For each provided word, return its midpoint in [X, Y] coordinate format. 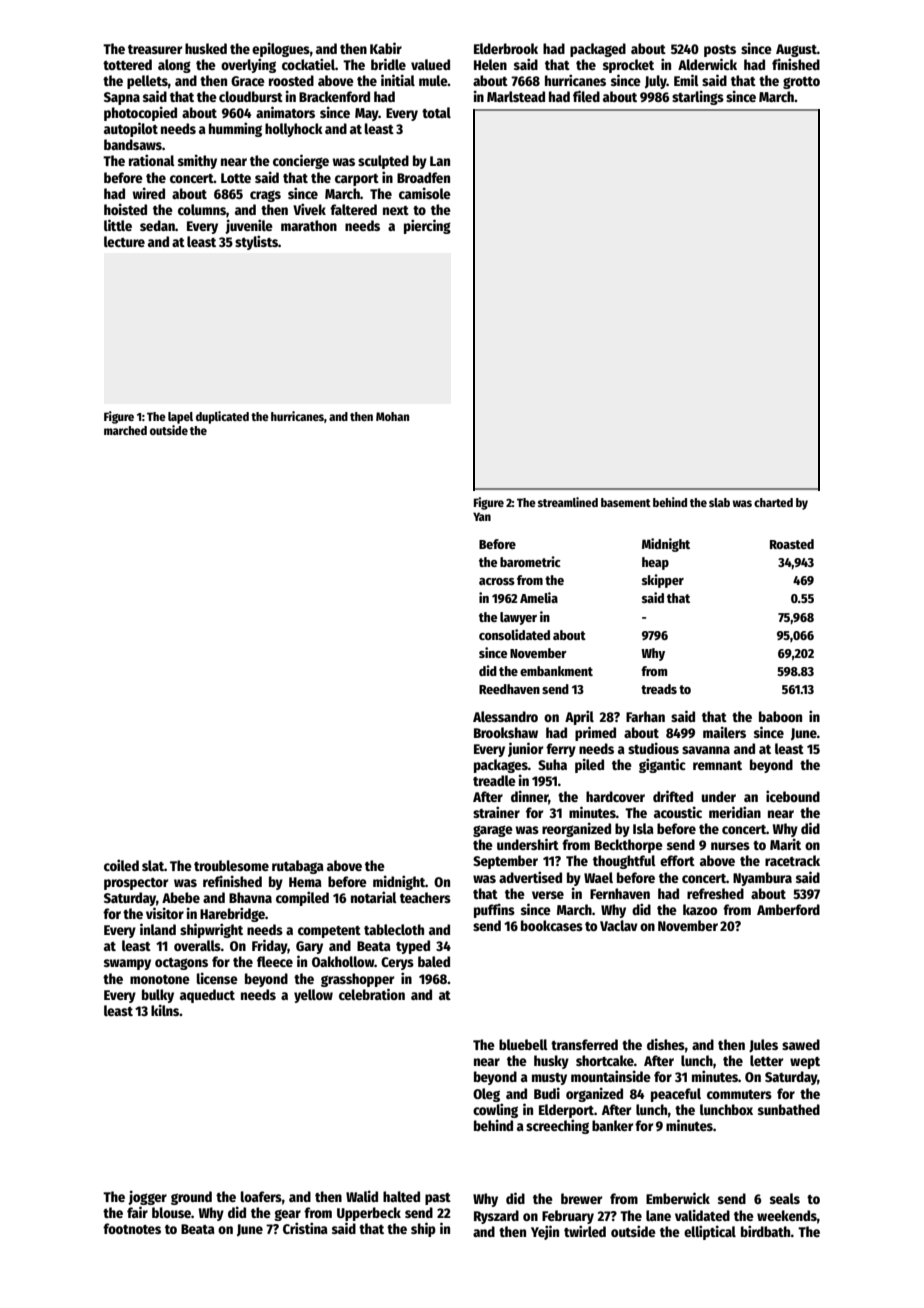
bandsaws [133, 144]
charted [773, 502]
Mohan [392, 416]
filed [586, 96]
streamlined [568, 502]
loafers [261, 1196]
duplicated [222, 417]
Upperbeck [369, 1214]
